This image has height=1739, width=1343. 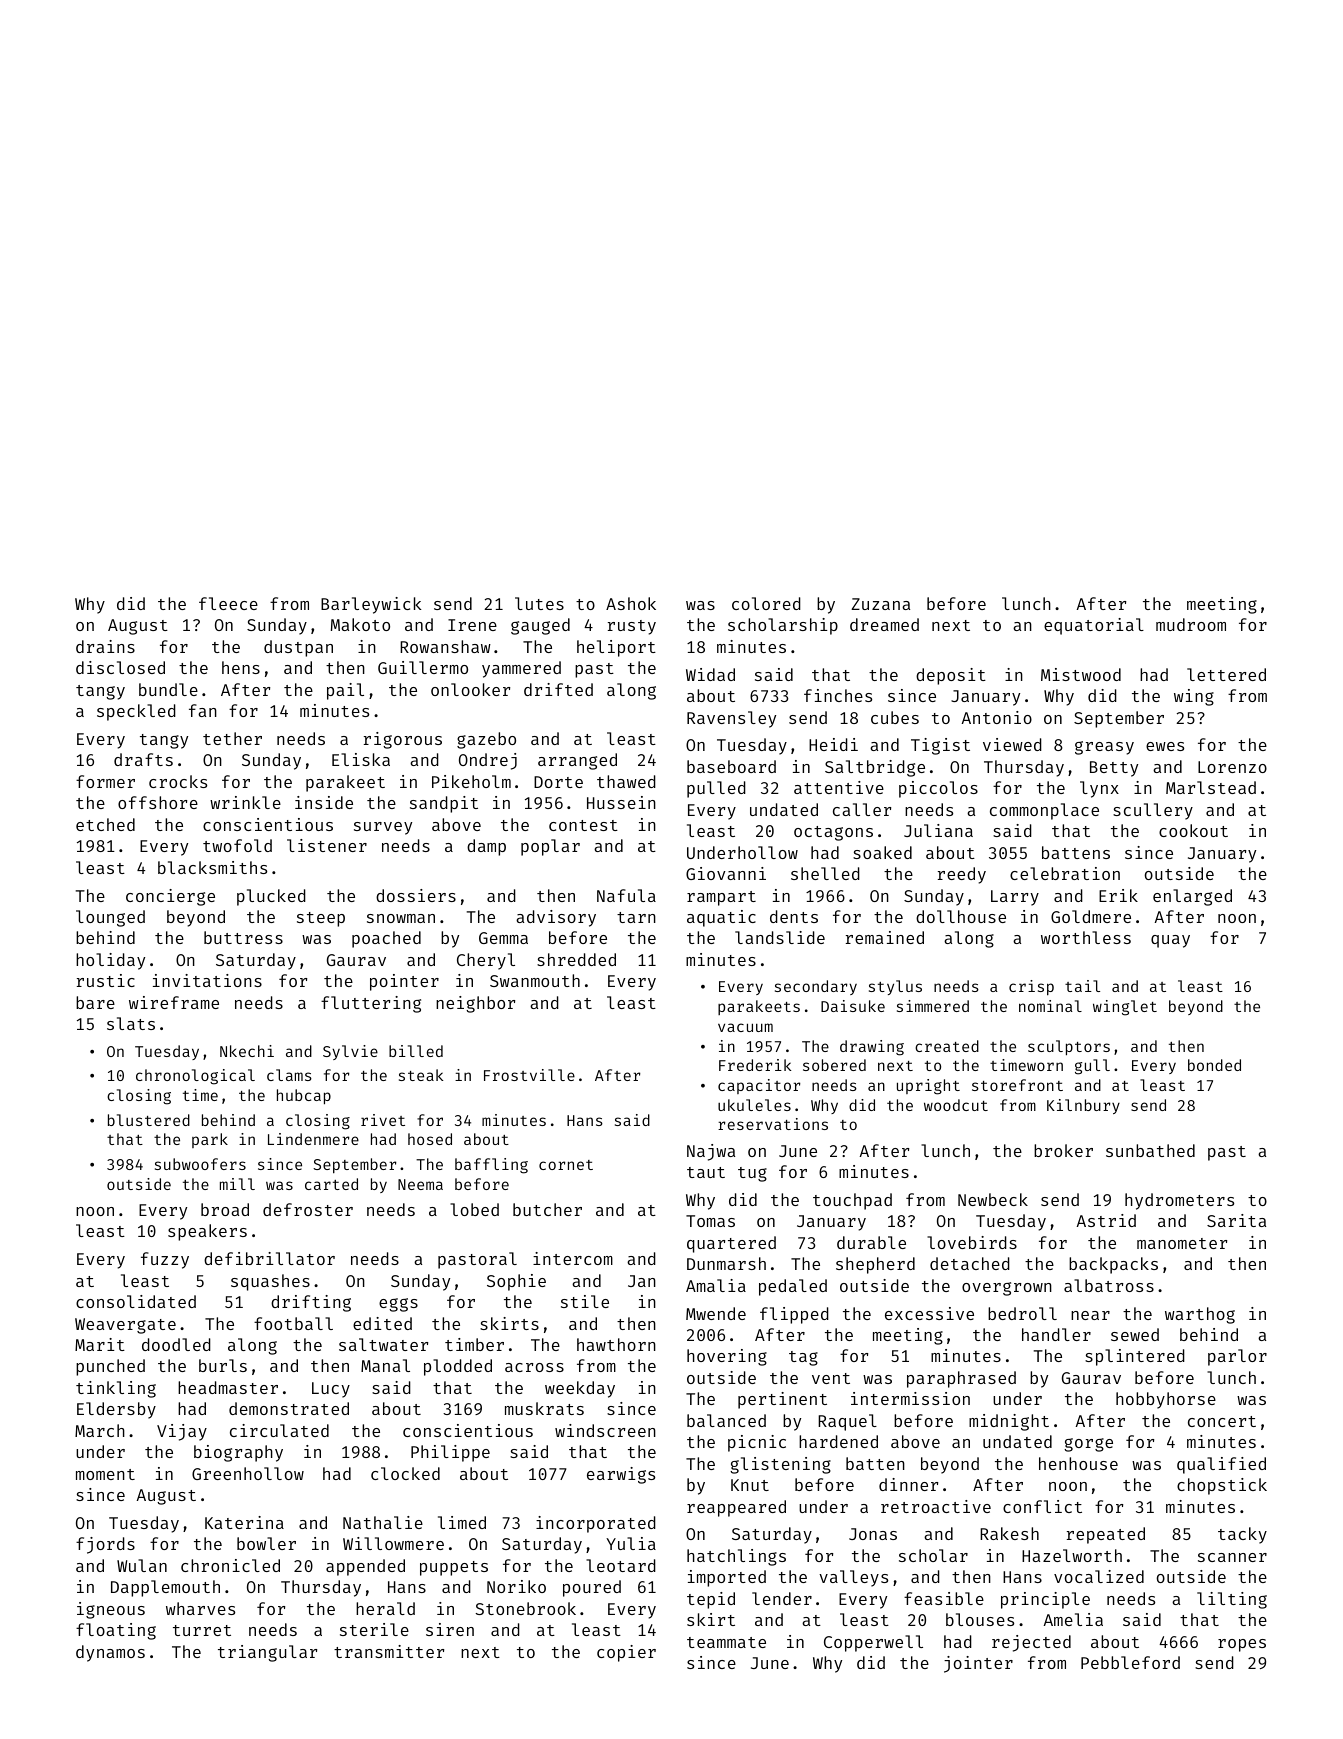 I want to click on holiday, so click(x=110, y=961).
